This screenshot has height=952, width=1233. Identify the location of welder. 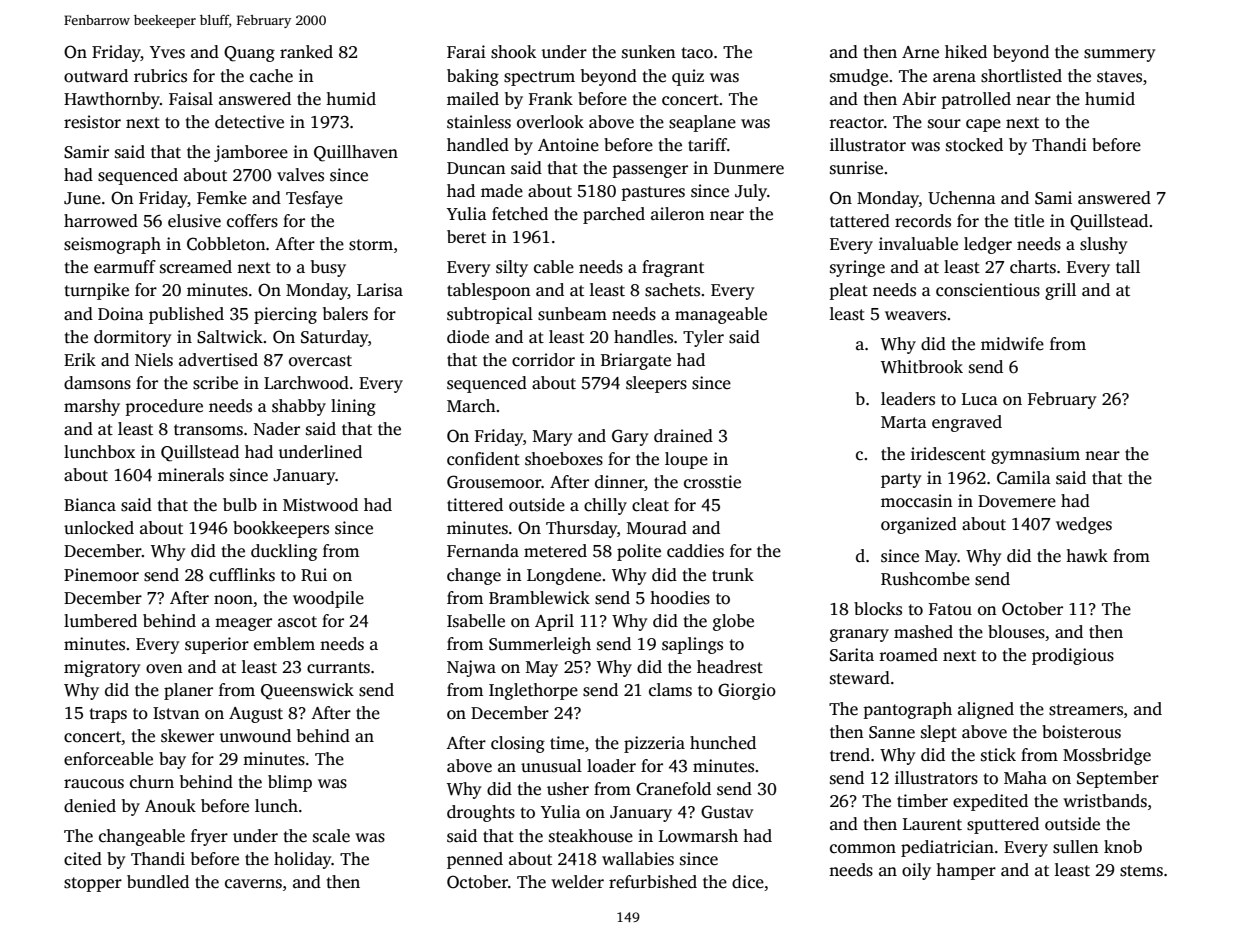
(577, 882).
